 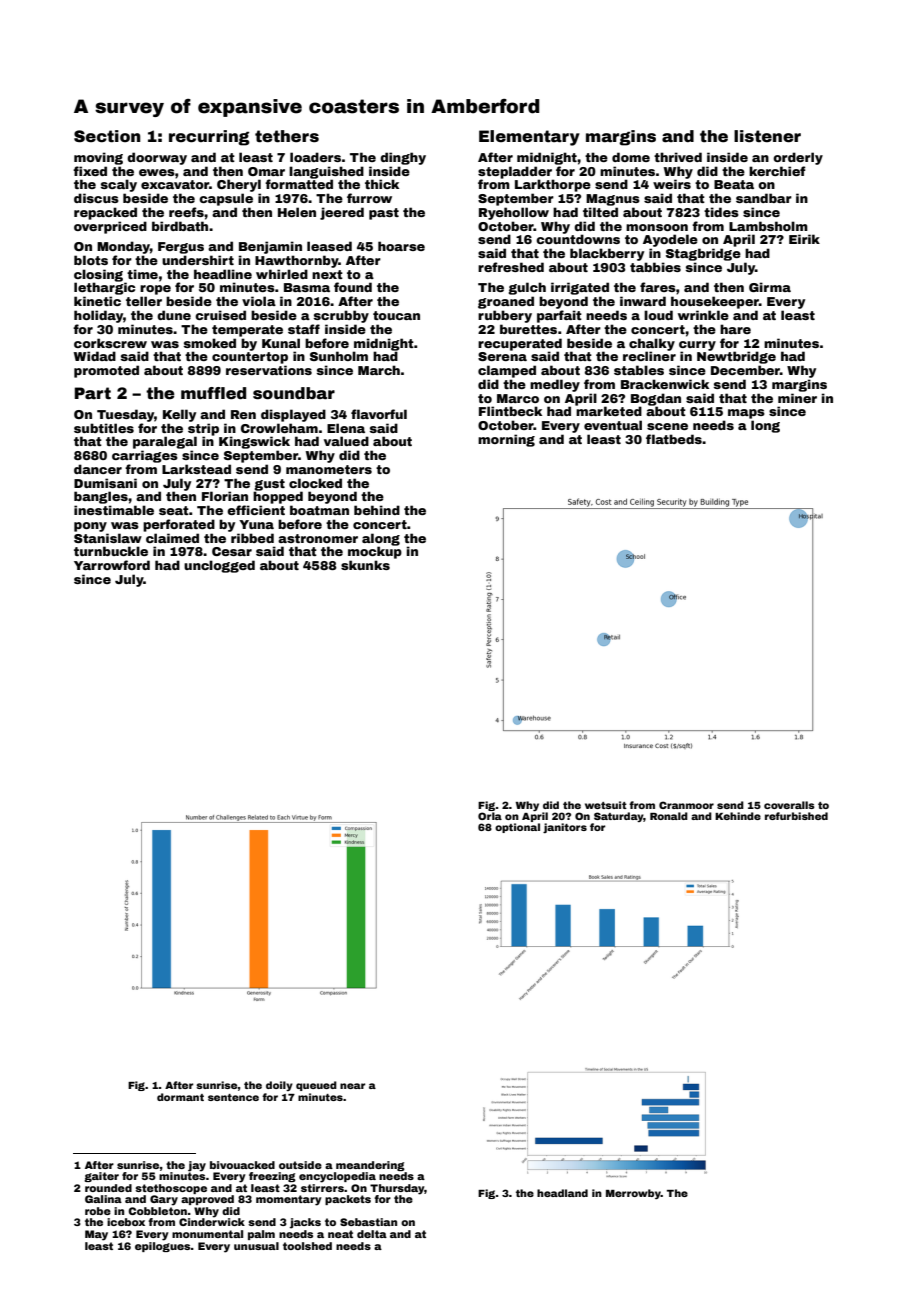 What do you see at coordinates (669, 816) in the screenshot?
I see `Ronald` at bounding box center [669, 816].
